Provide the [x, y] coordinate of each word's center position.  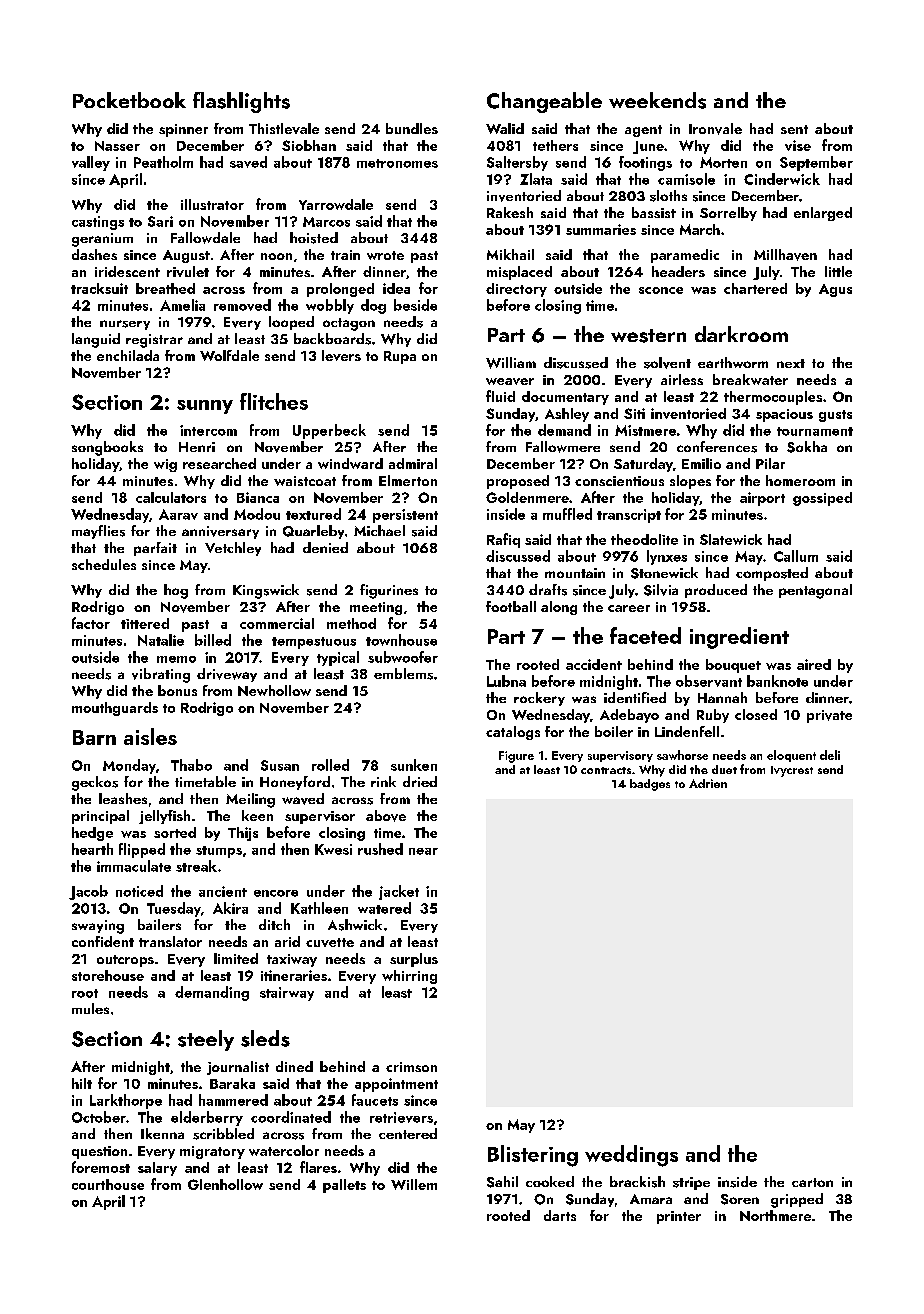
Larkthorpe [126, 1101]
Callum [796, 556]
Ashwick [355, 925]
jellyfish [164, 817]
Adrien [708, 783]
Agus [835, 290]
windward [350, 463]
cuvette [330, 942]
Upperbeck [329, 431]
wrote [385, 255]
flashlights [241, 102]
